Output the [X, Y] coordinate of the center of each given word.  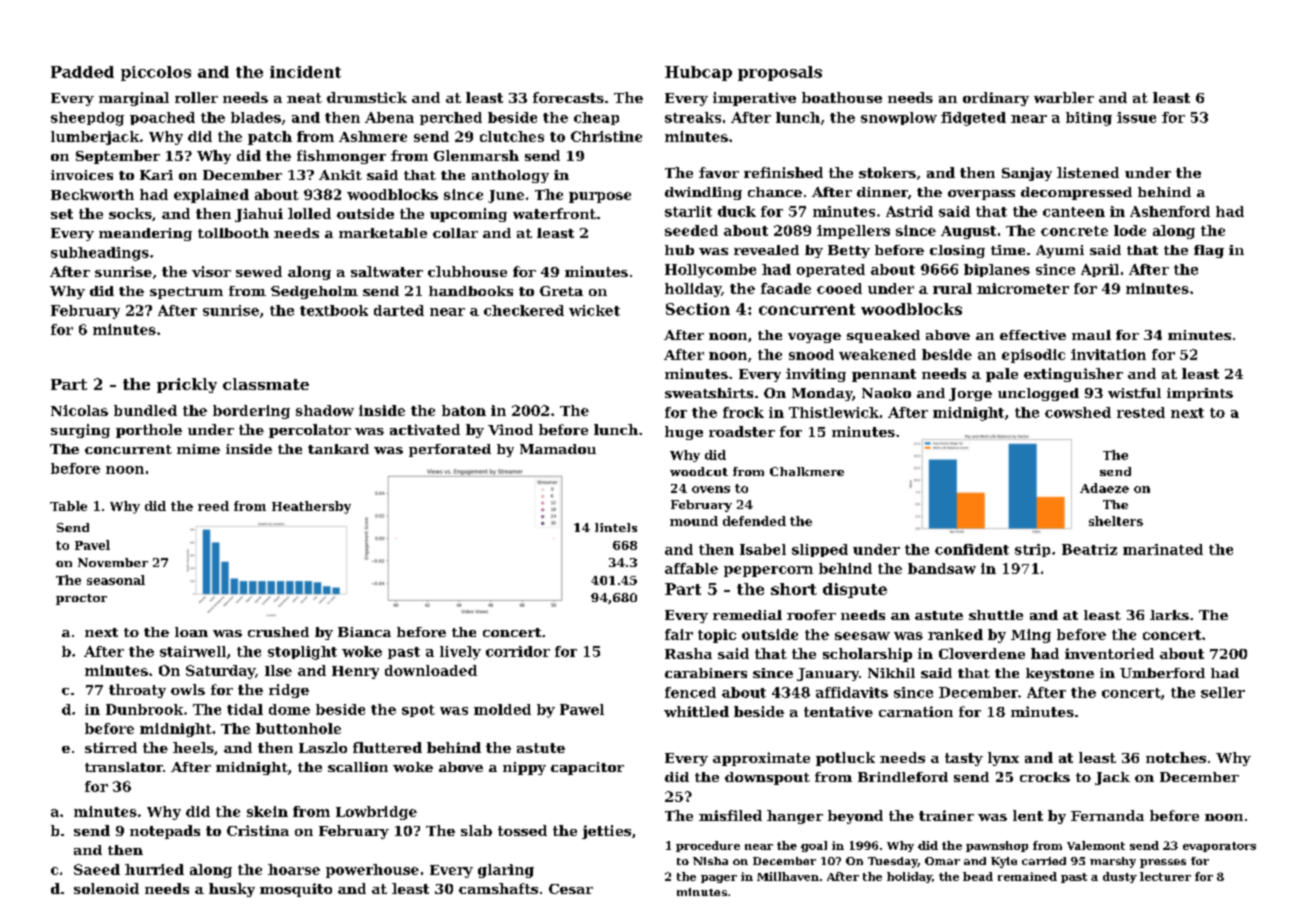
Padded [82, 72]
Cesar [571, 889]
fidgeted [973, 119]
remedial [747, 615]
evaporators [1219, 847]
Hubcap [698, 73]
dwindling [703, 193]
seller [1223, 692]
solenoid [106, 888]
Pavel [92, 545]
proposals [780, 73]
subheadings [100, 254]
